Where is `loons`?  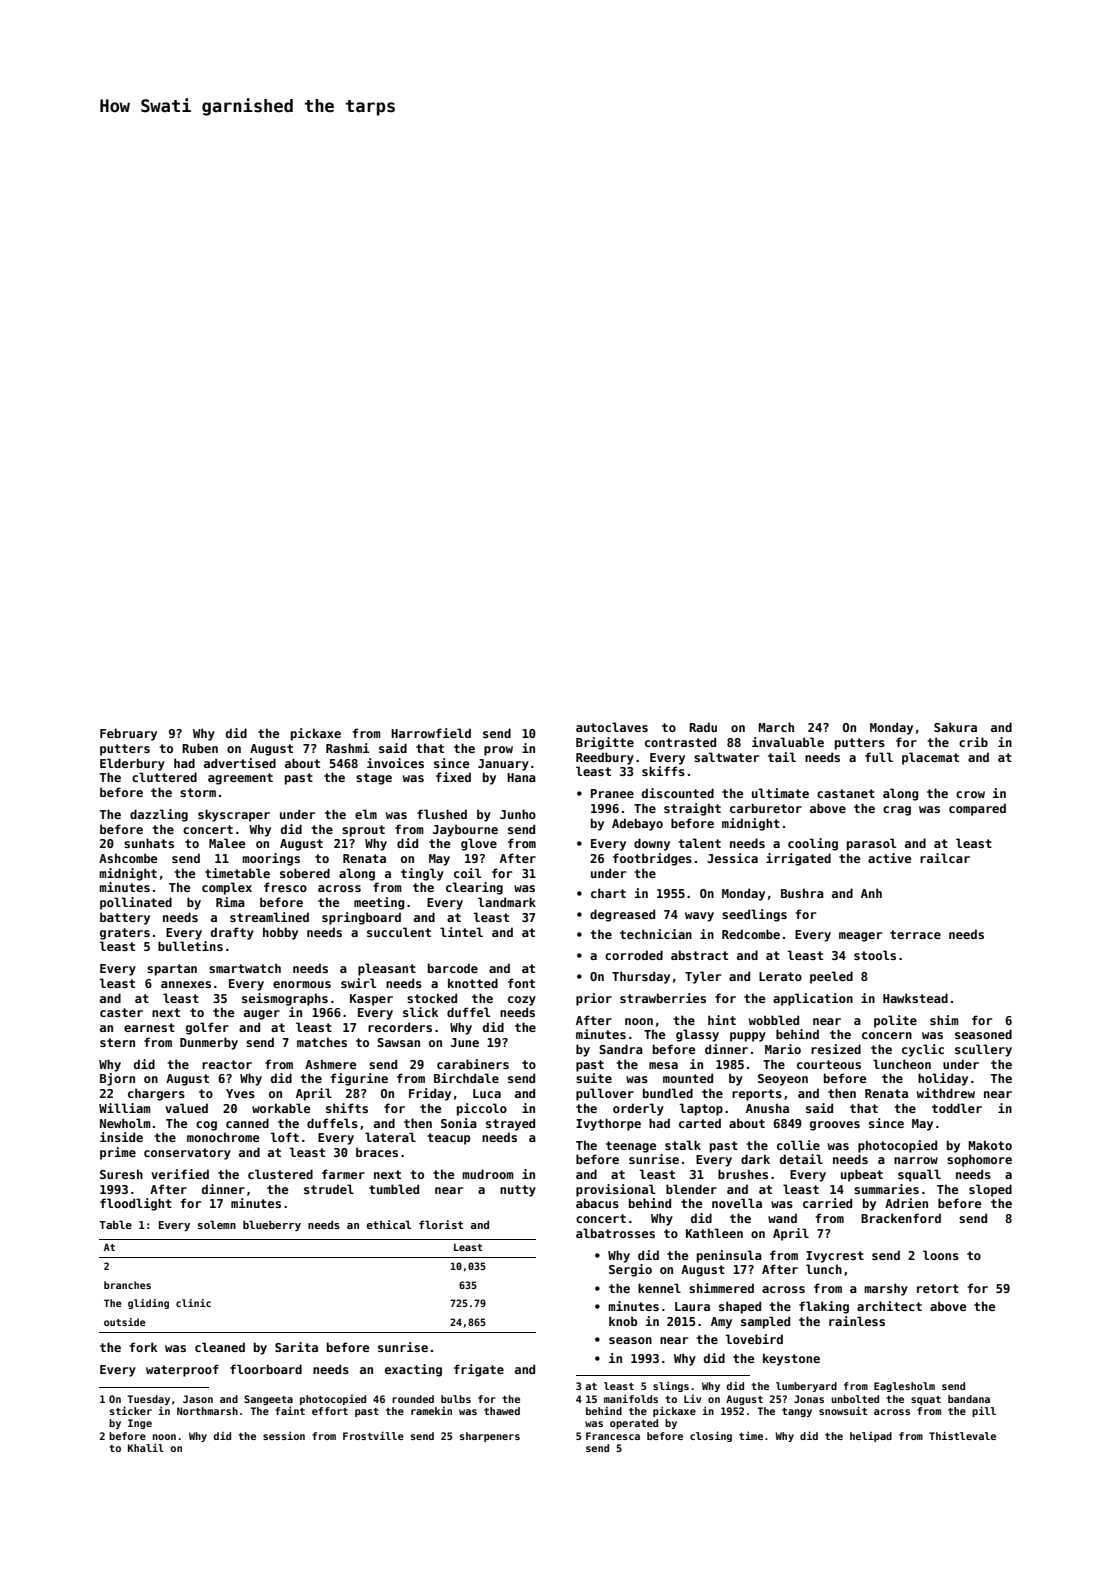
loons is located at coordinates (941, 1255).
